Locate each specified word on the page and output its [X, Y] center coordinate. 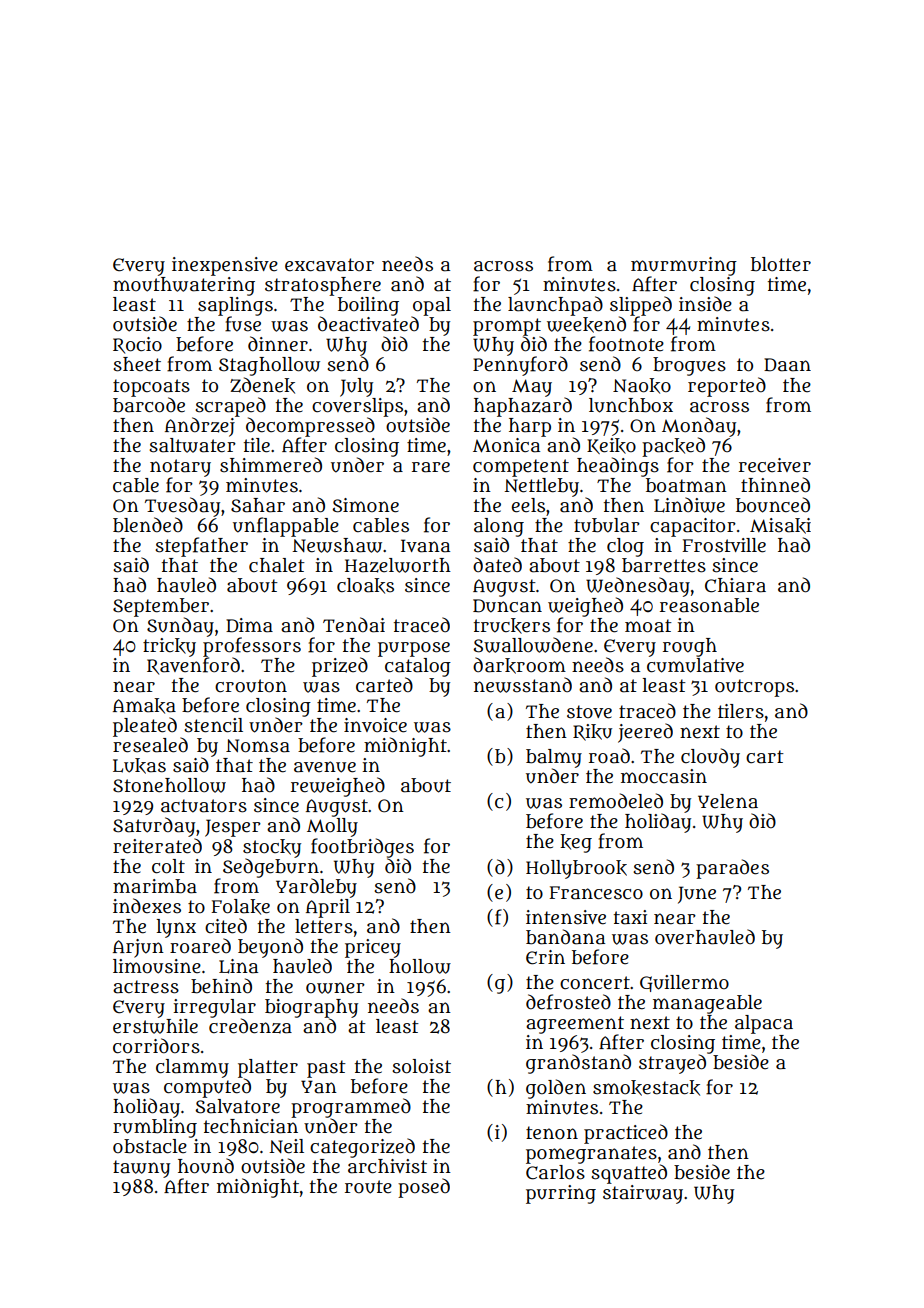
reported [727, 386]
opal [432, 306]
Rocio [137, 345]
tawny [141, 1169]
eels [528, 505]
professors [252, 647]
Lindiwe [689, 505]
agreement [575, 1025]
